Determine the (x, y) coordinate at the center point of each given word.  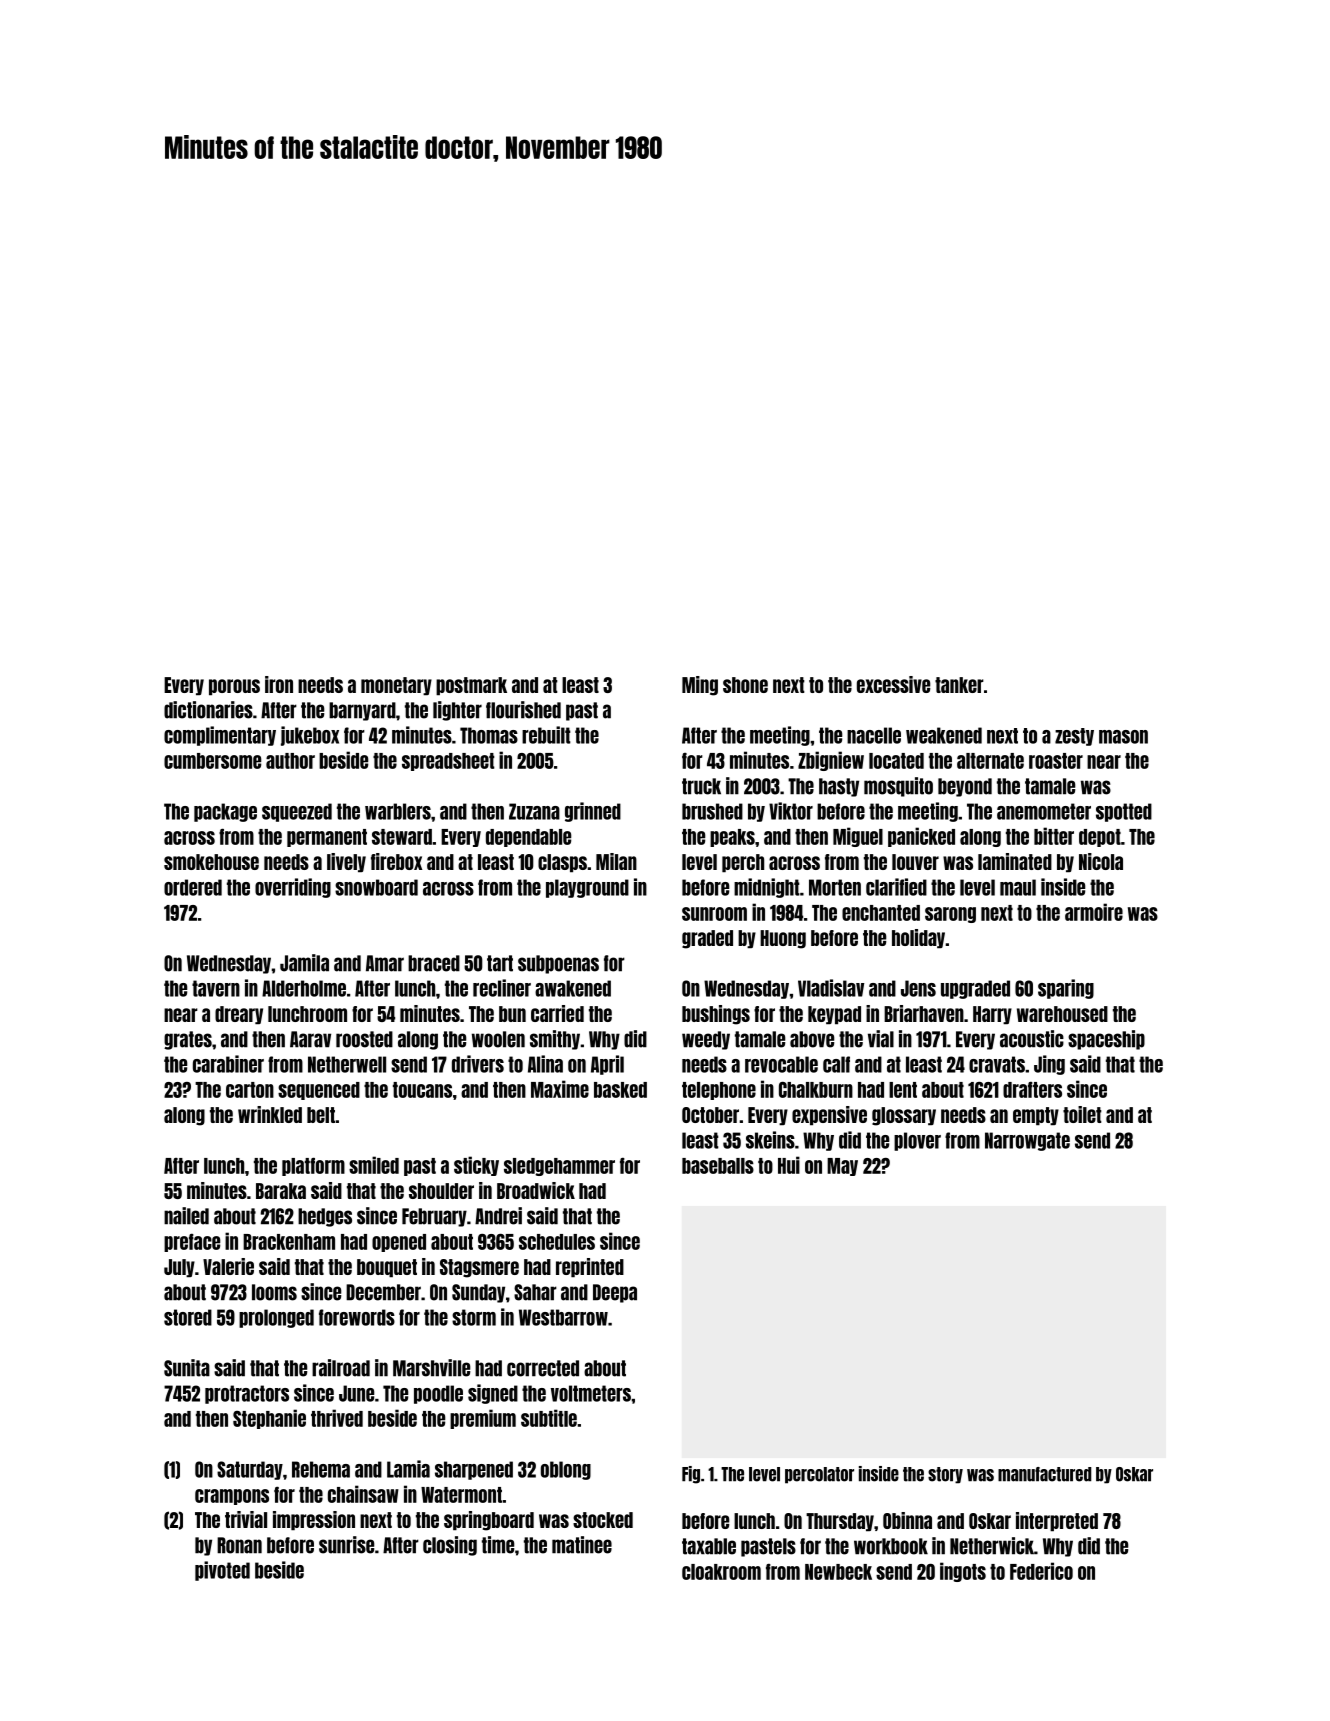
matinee (582, 1545)
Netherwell (347, 1064)
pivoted (222, 1571)
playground (587, 888)
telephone (719, 1091)
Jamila (304, 963)
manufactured (1045, 1474)
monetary (396, 686)
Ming (700, 686)
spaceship (1106, 1040)
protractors (247, 1394)
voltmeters (591, 1393)
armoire (1094, 912)
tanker (959, 685)
